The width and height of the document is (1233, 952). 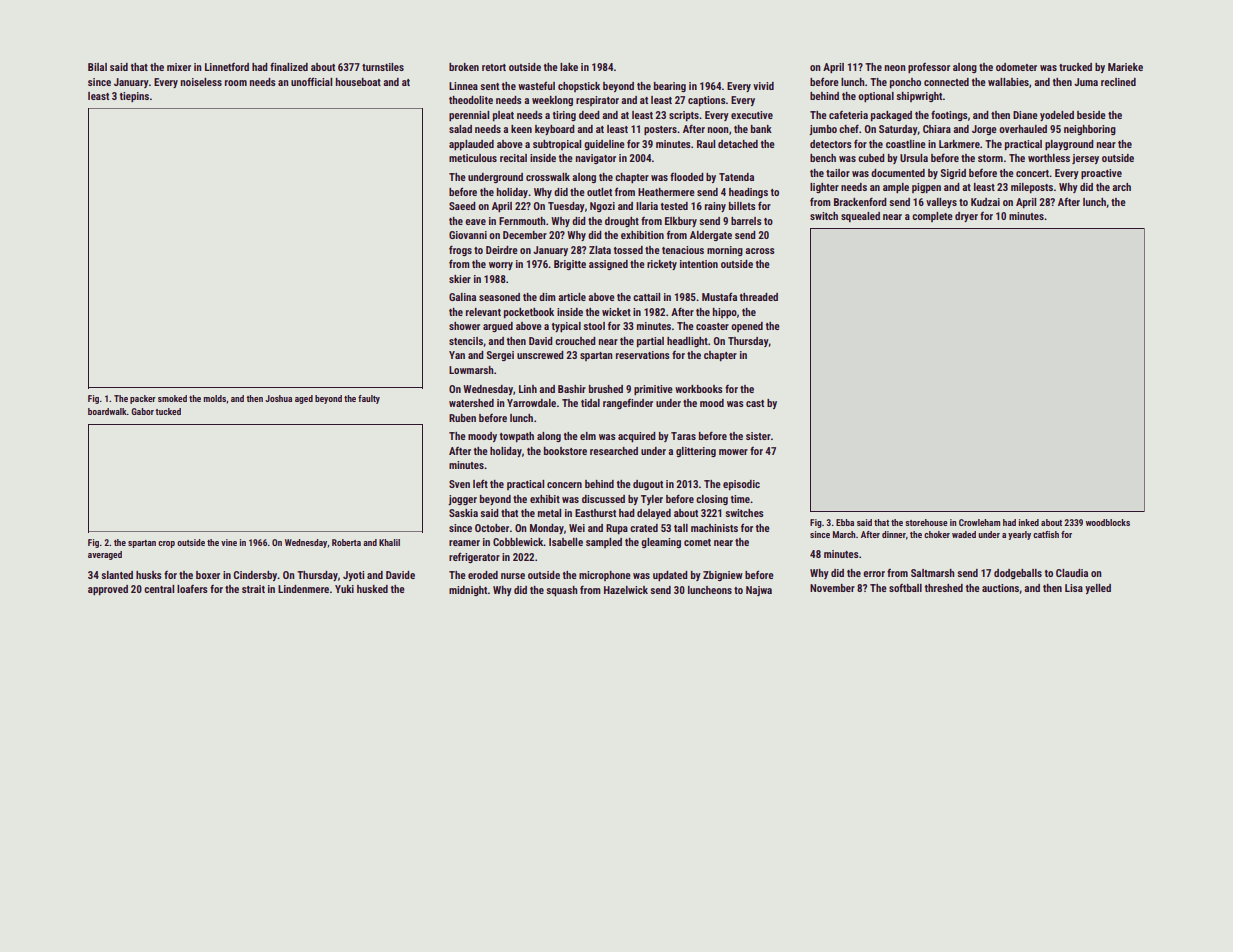 What do you see at coordinates (134, 97) in the document?
I see `tiepins` at bounding box center [134, 97].
